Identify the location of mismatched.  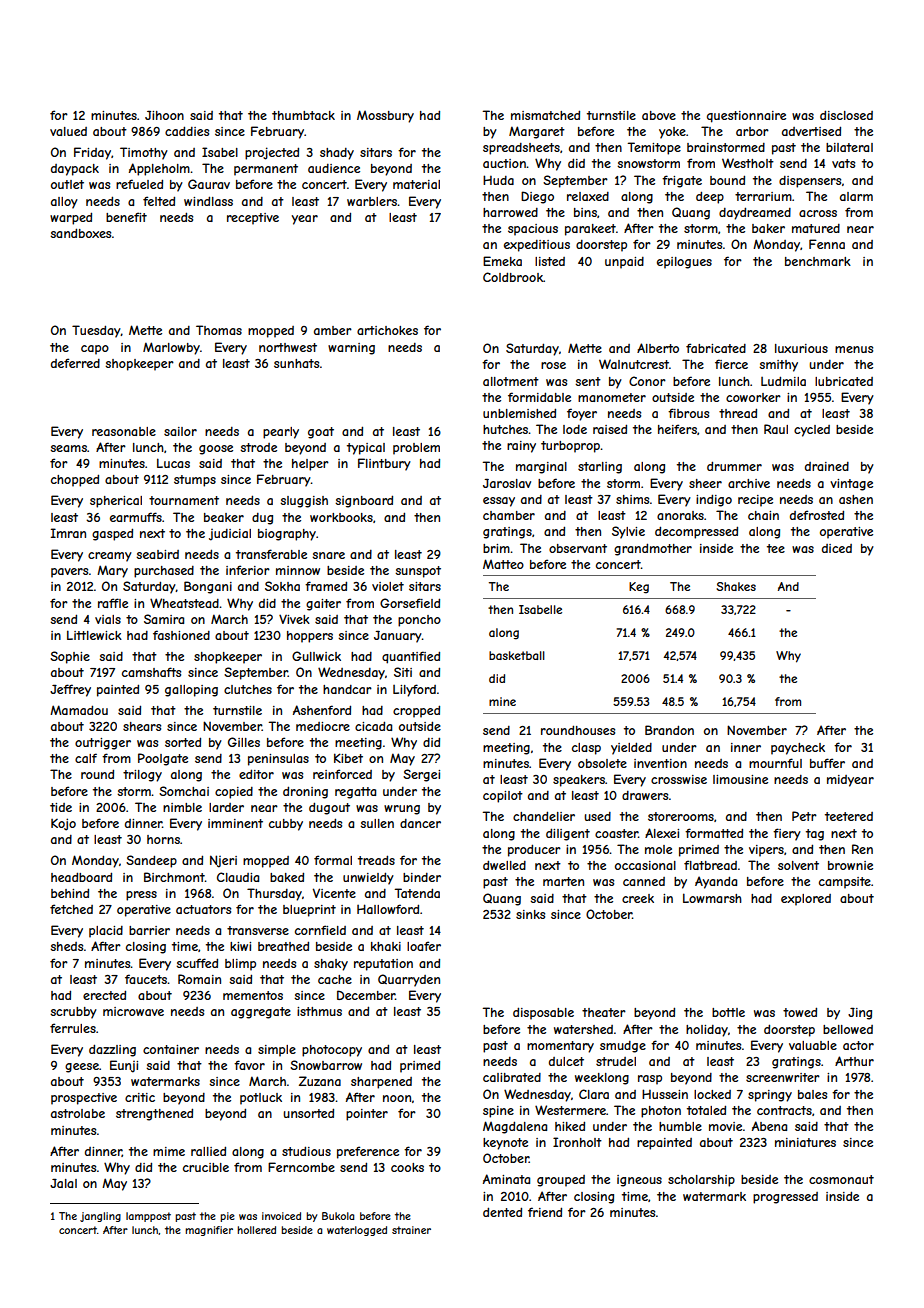
(545, 115).
